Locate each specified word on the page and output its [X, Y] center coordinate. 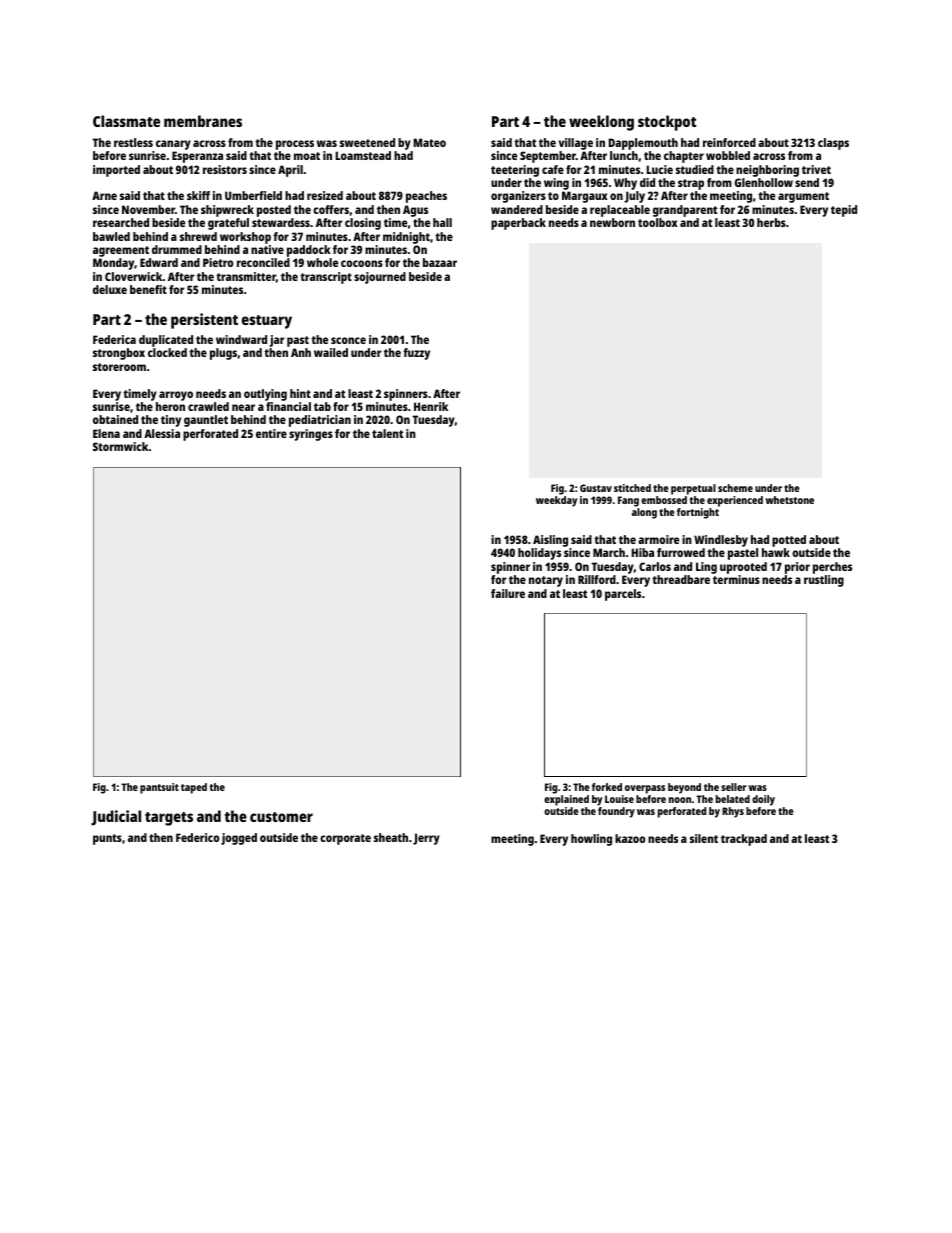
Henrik [431, 406]
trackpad [744, 840]
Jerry [426, 839]
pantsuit [159, 788]
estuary [267, 322]
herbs [771, 222]
